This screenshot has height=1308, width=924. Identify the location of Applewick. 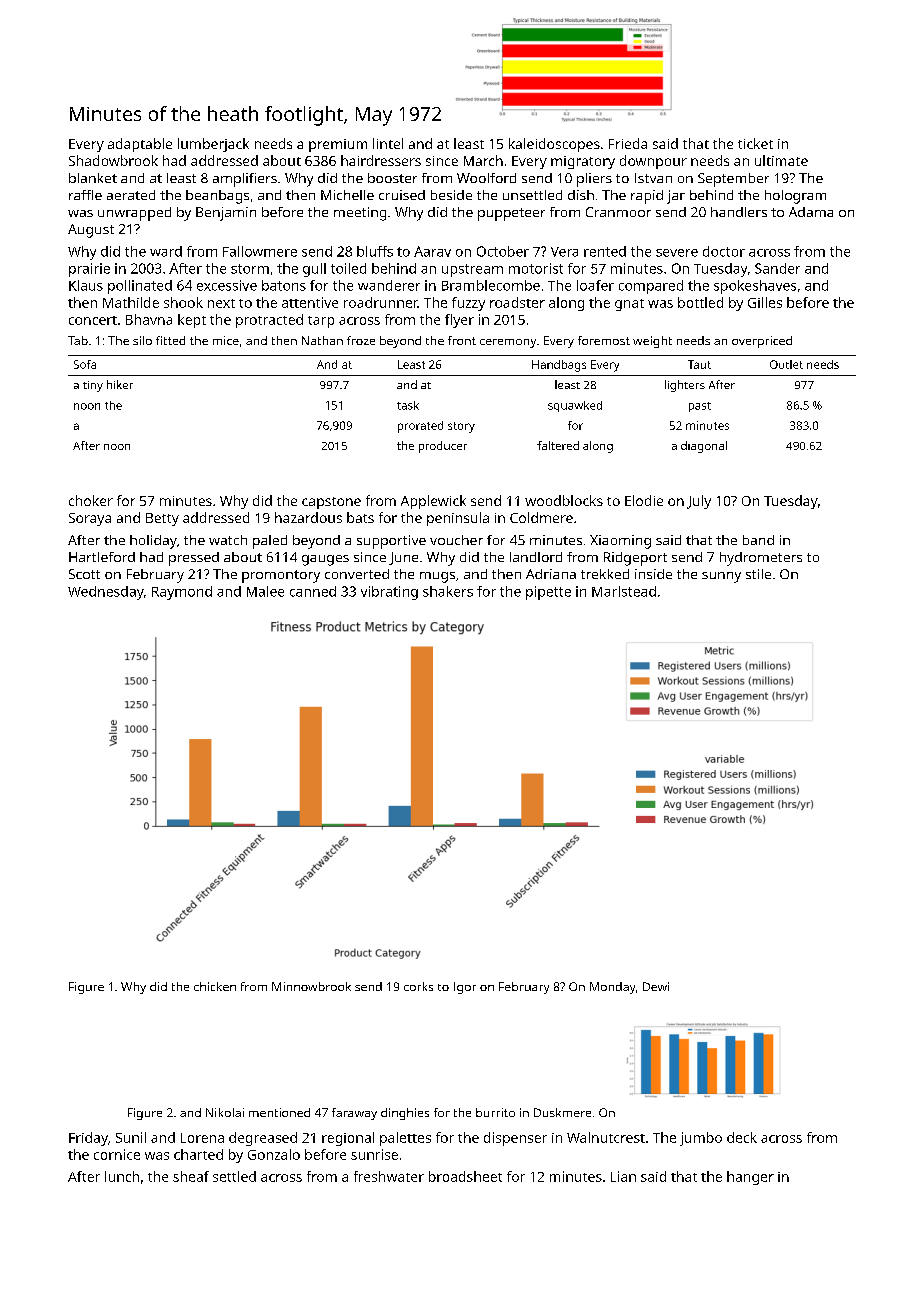
(433, 502).
